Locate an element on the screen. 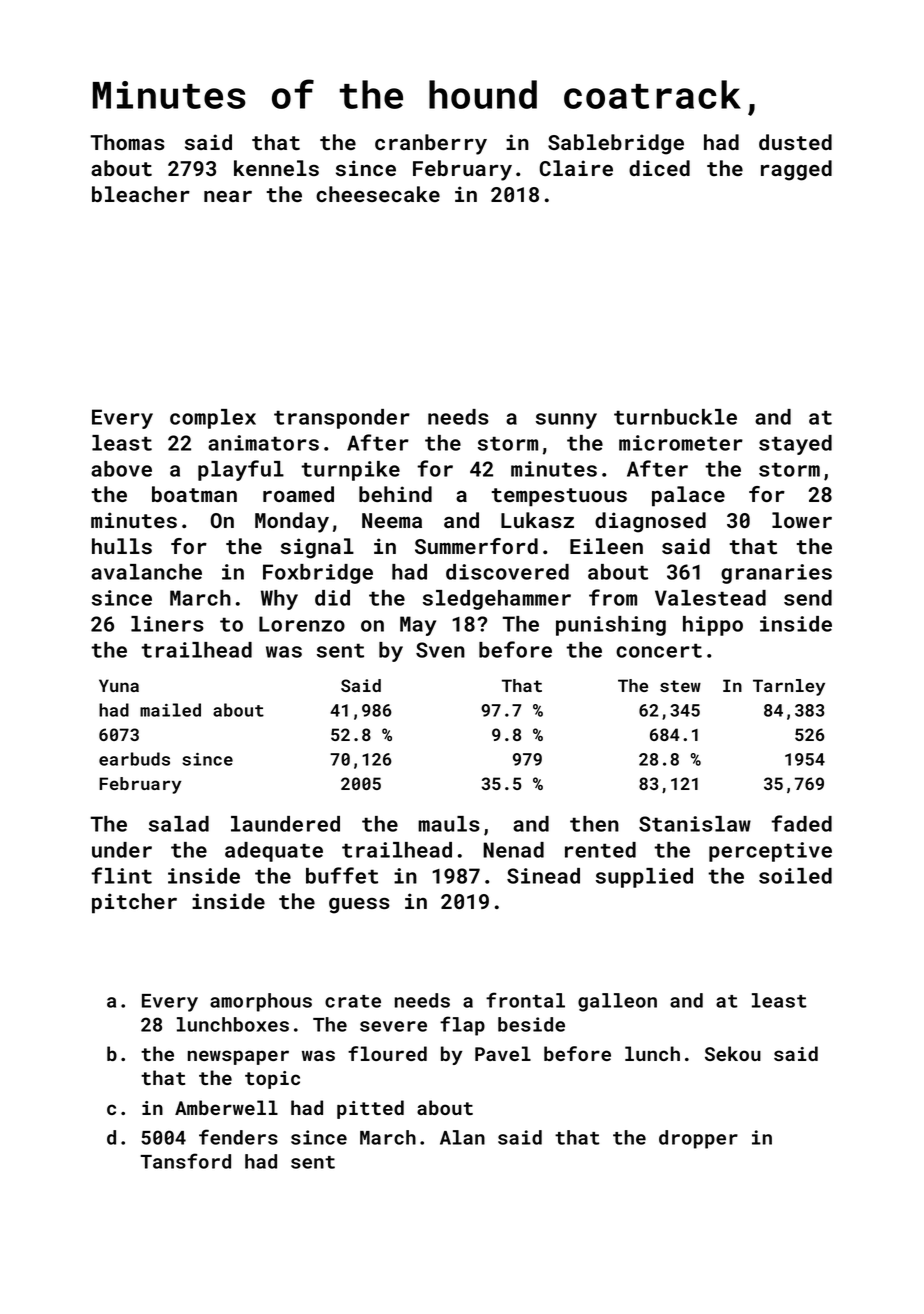 This screenshot has height=1314, width=924. sunny is located at coordinates (566, 421).
